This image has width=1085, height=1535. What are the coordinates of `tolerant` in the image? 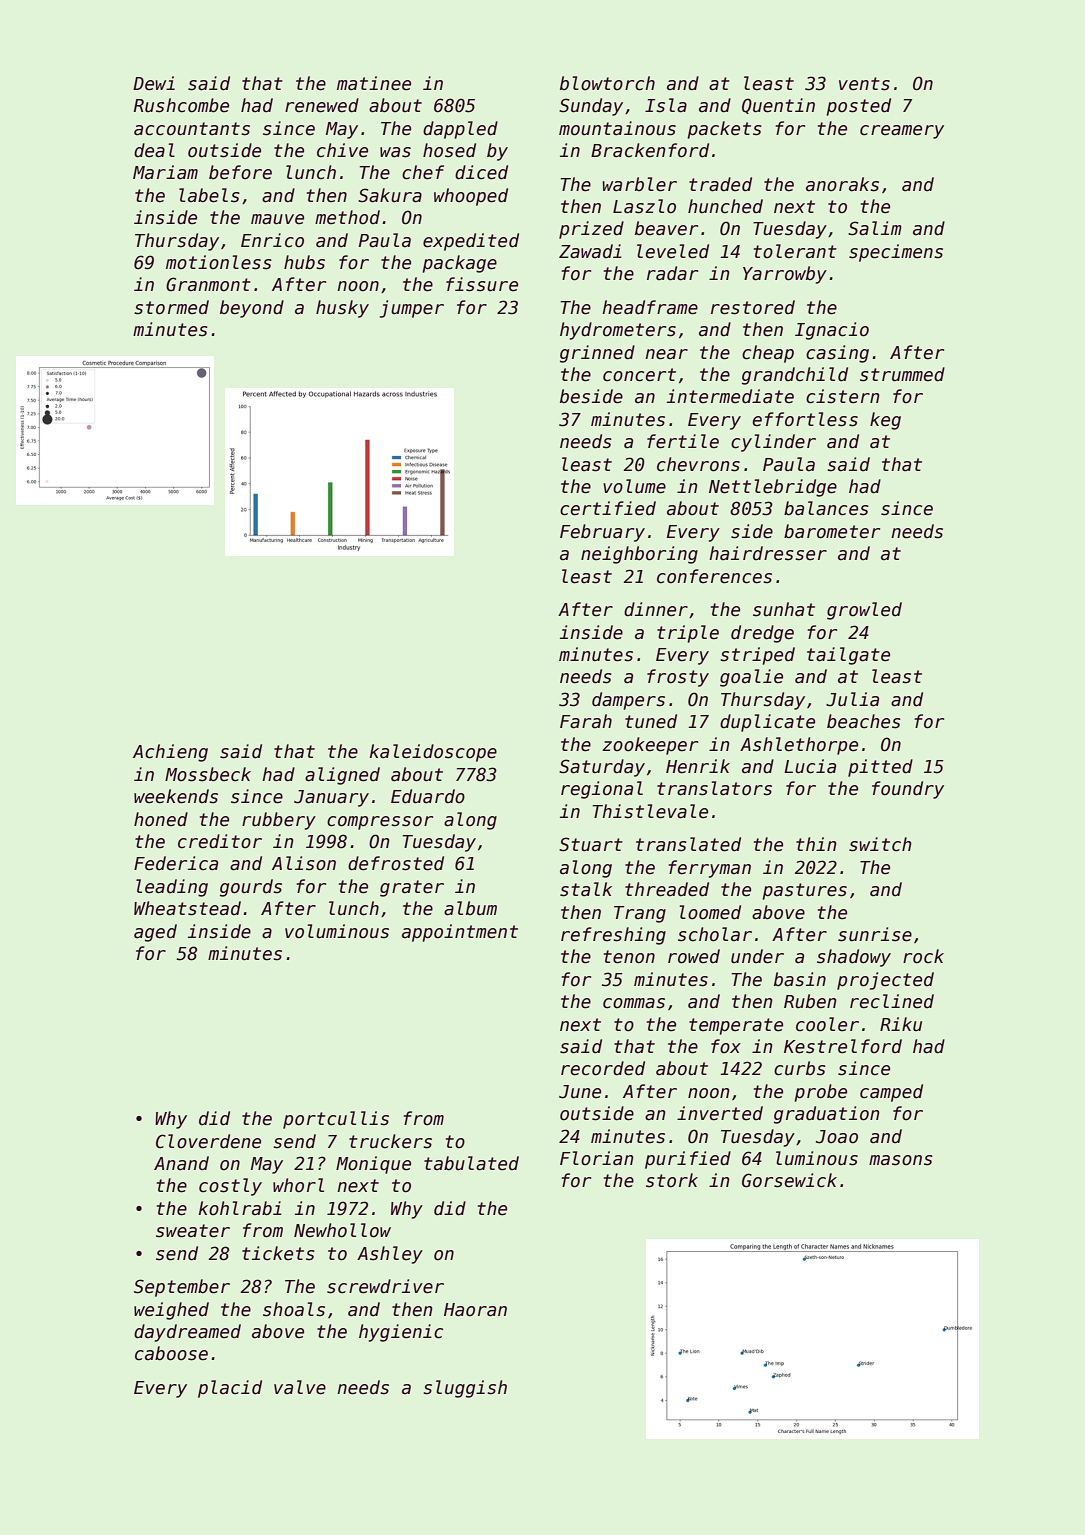 It's located at (795, 251).
